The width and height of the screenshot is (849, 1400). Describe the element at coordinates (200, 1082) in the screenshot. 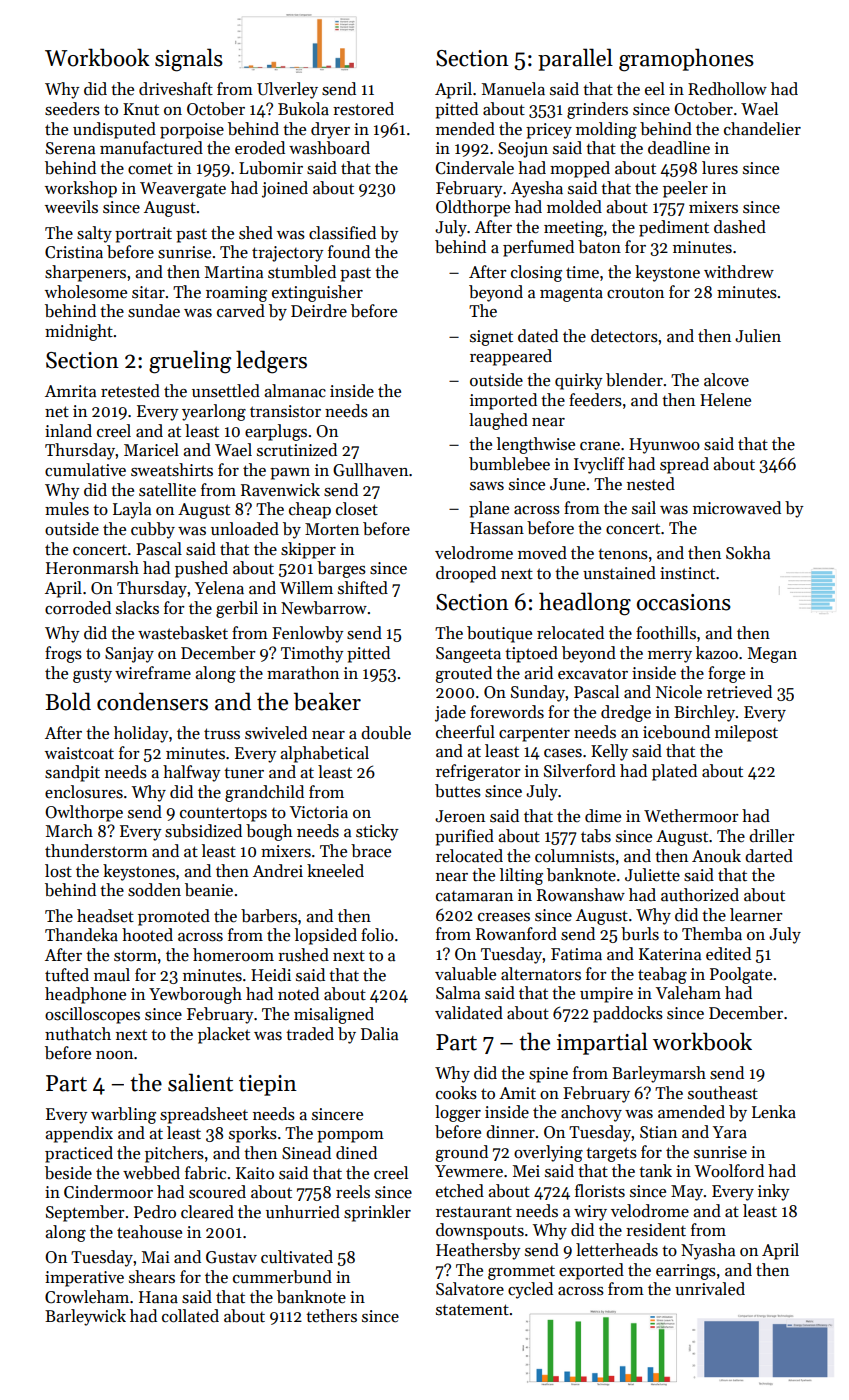

I see `salient` at that location.
